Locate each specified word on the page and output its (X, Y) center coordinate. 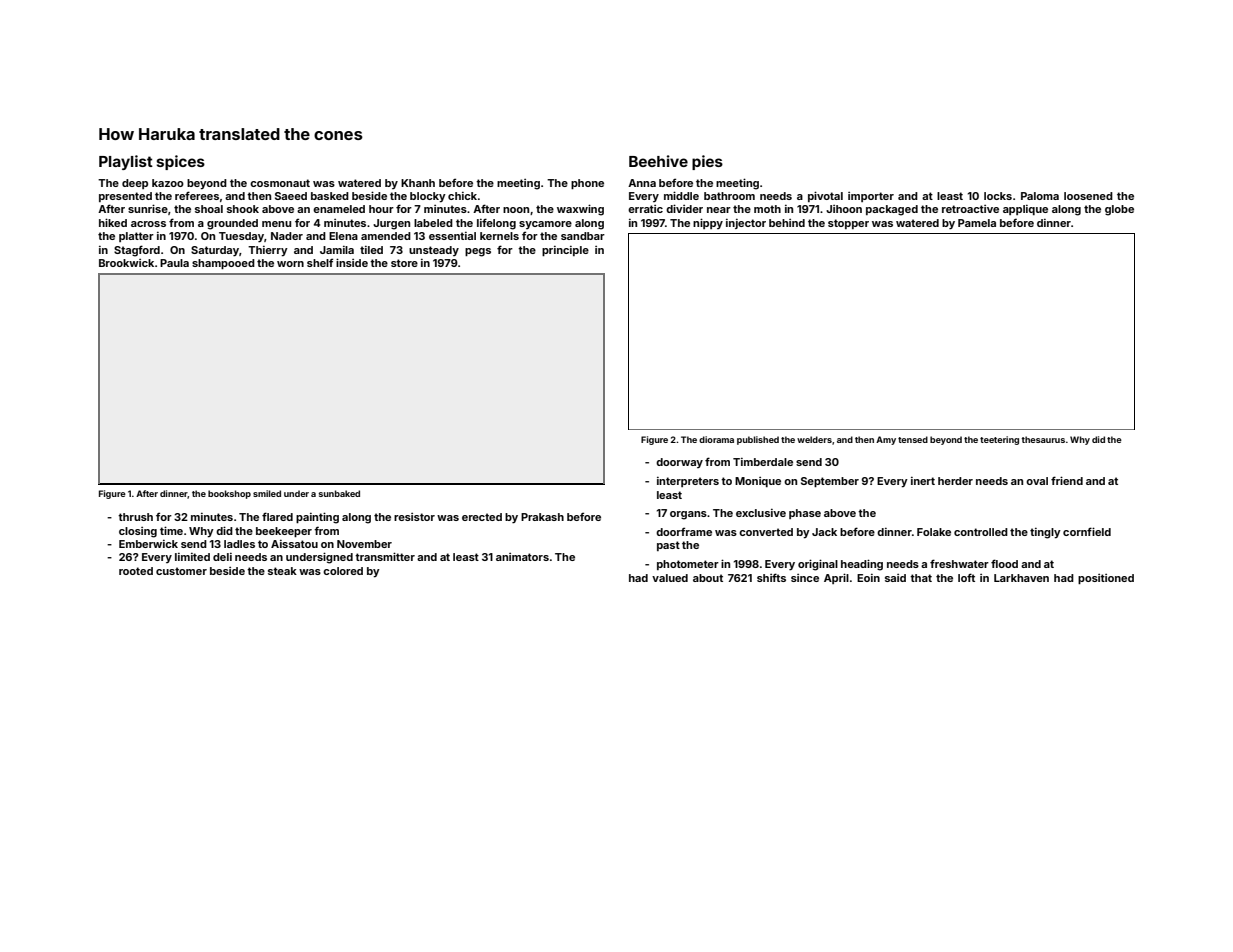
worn (290, 264)
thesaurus (1043, 439)
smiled (267, 493)
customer (181, 571)
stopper (848, 224)
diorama (716, 439)
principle (565, 251)
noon (516, 210)
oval (1037, 481)
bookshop (229, 494)
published (758, 440)
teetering (999, 440)
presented (125, 197)
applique (1025, 210)
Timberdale (763, 462)
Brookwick (126, 263)
